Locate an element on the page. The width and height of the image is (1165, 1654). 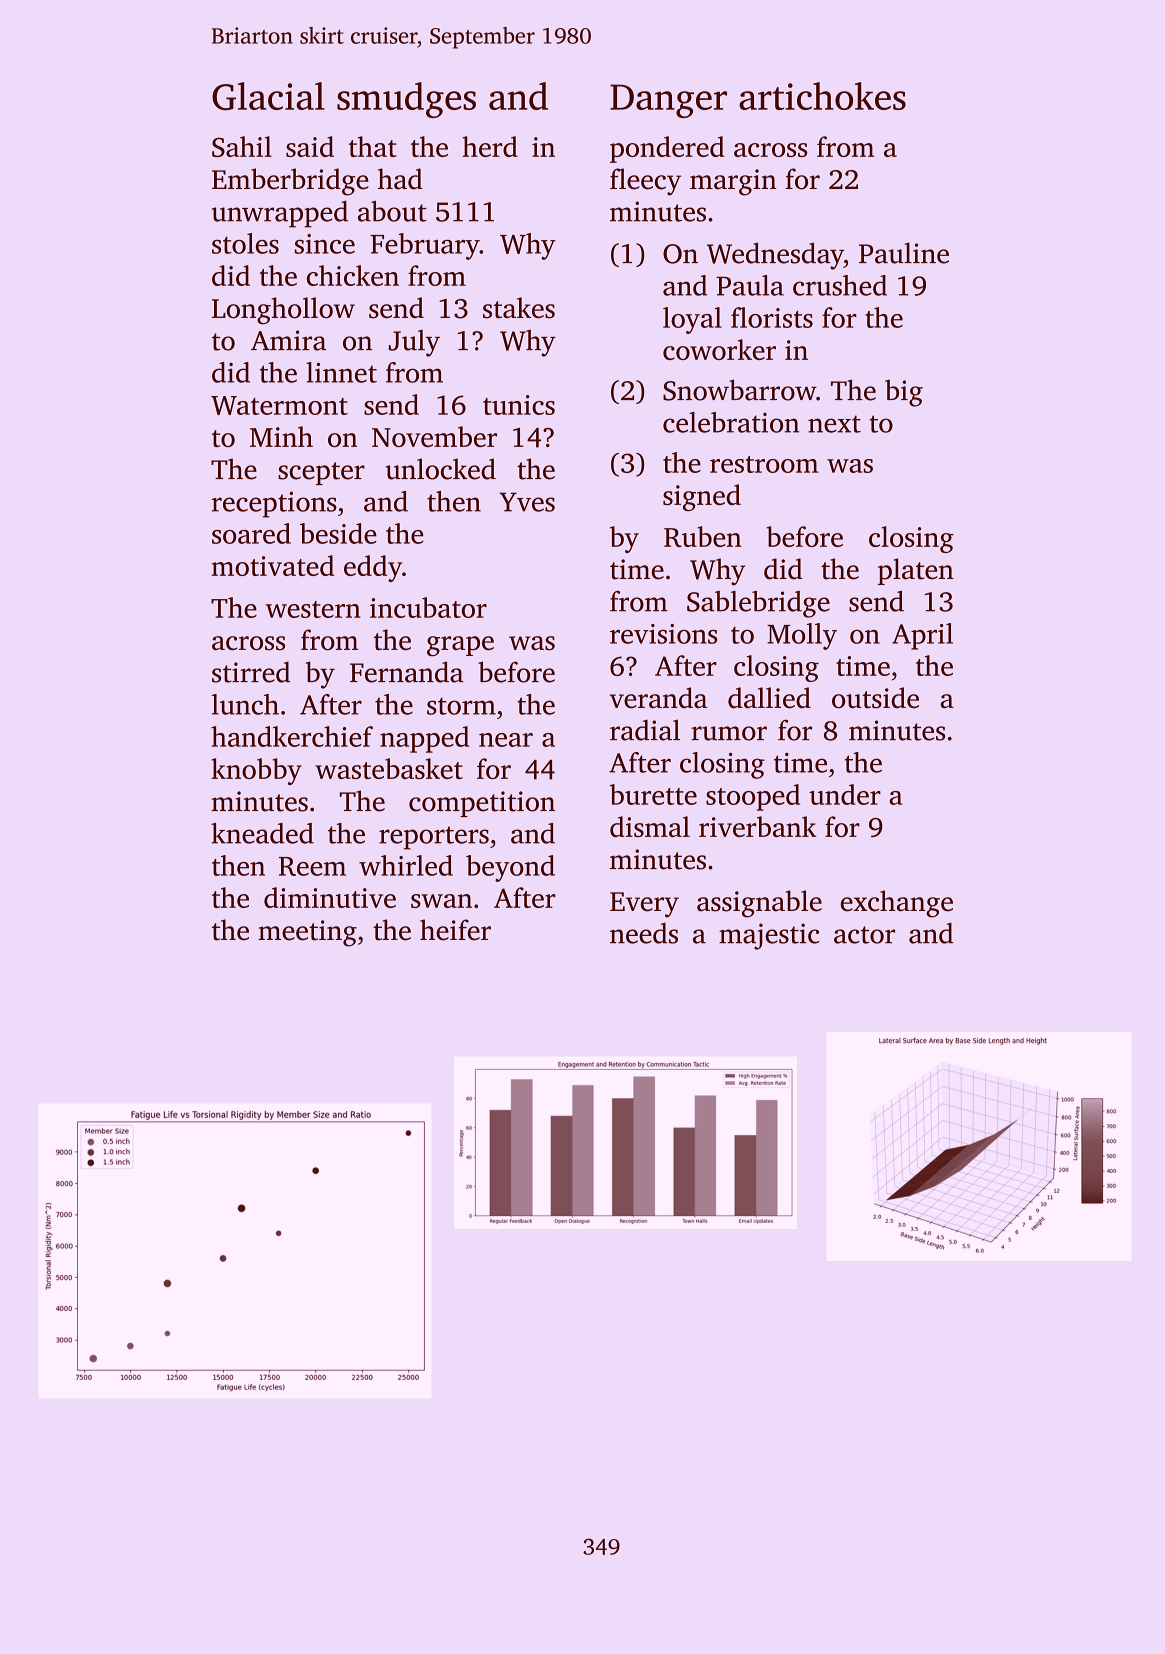
linnet is located at coordinates (341, 372).
